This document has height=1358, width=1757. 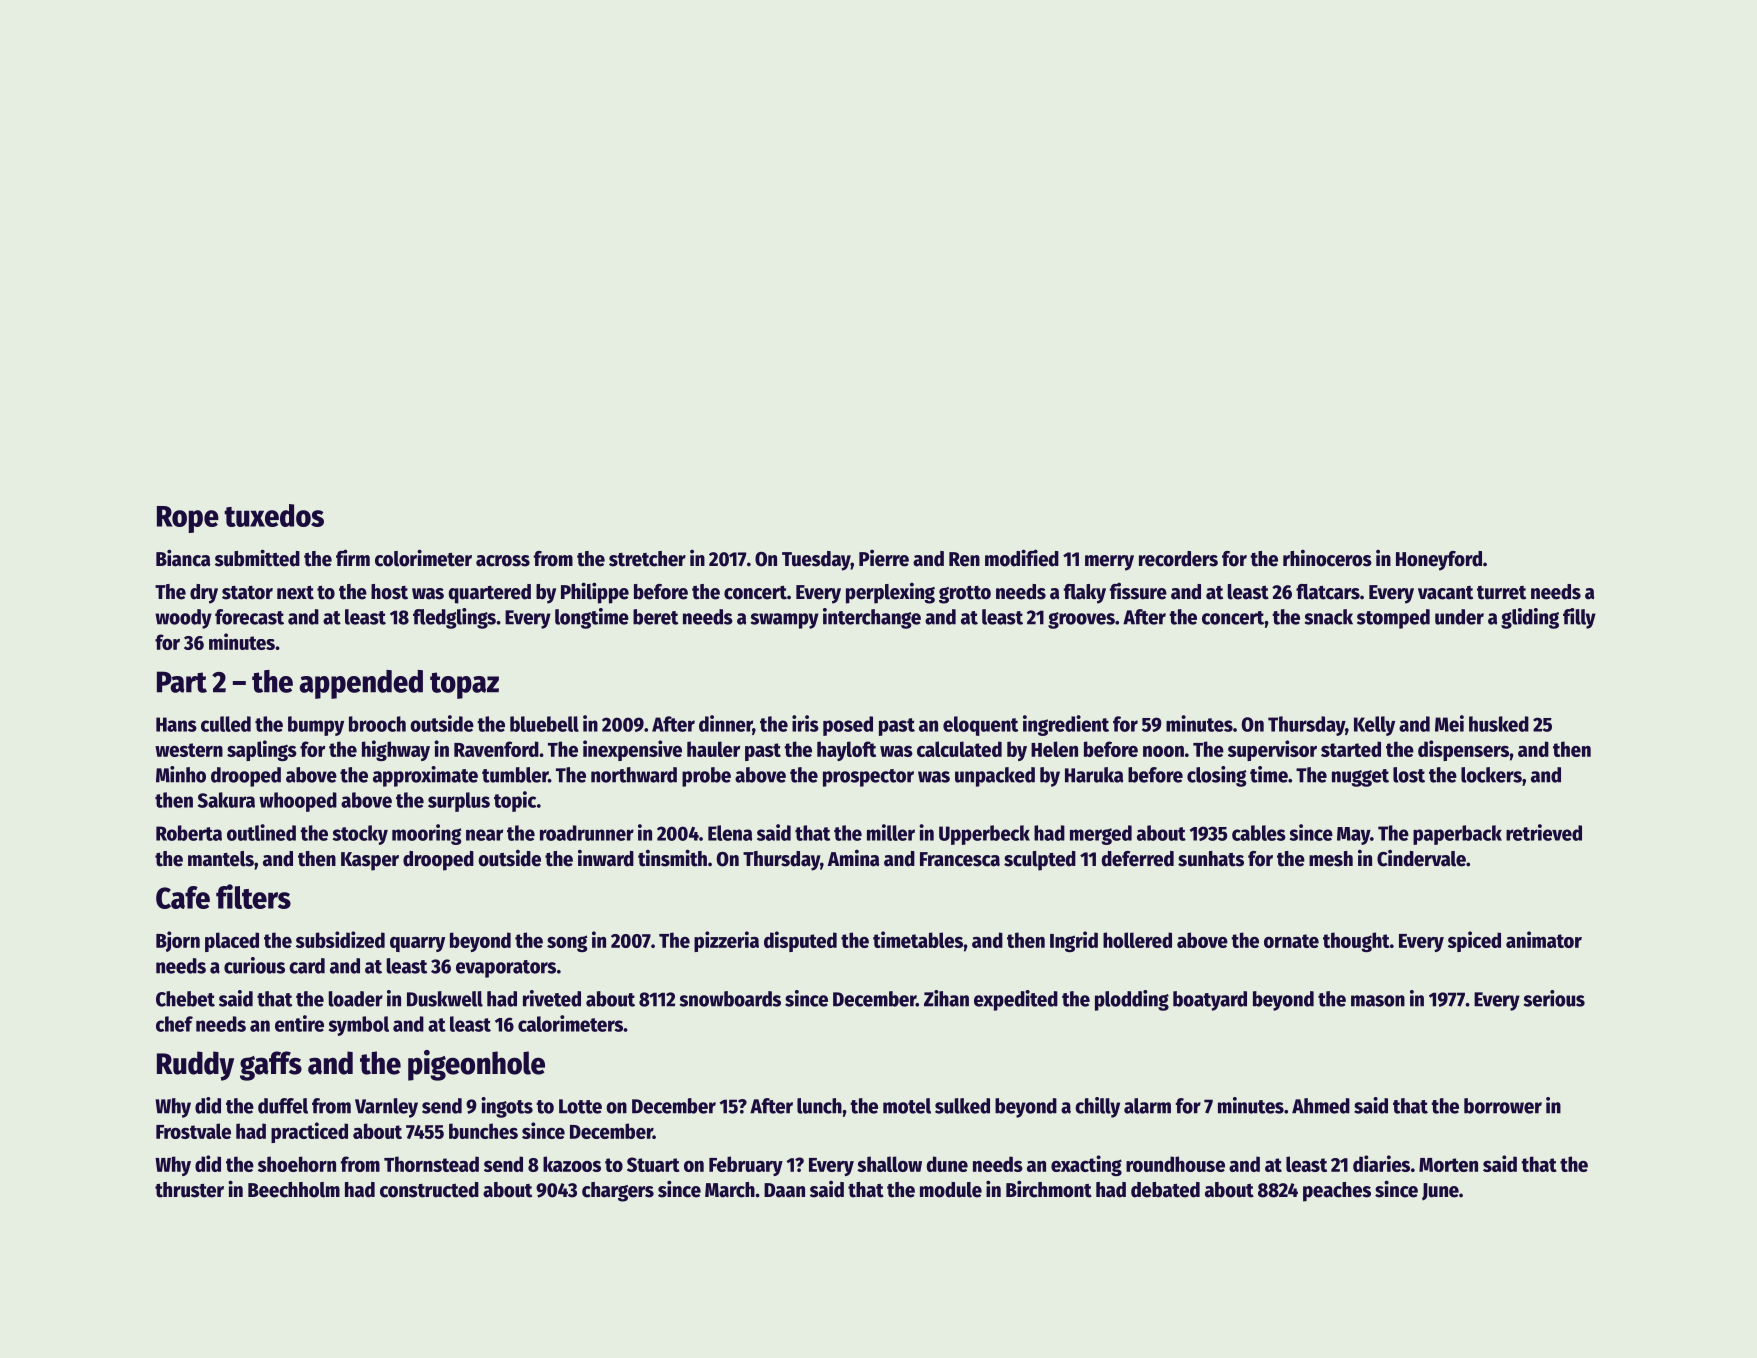 I want to click on hauler, so click(x=713, y=749).
